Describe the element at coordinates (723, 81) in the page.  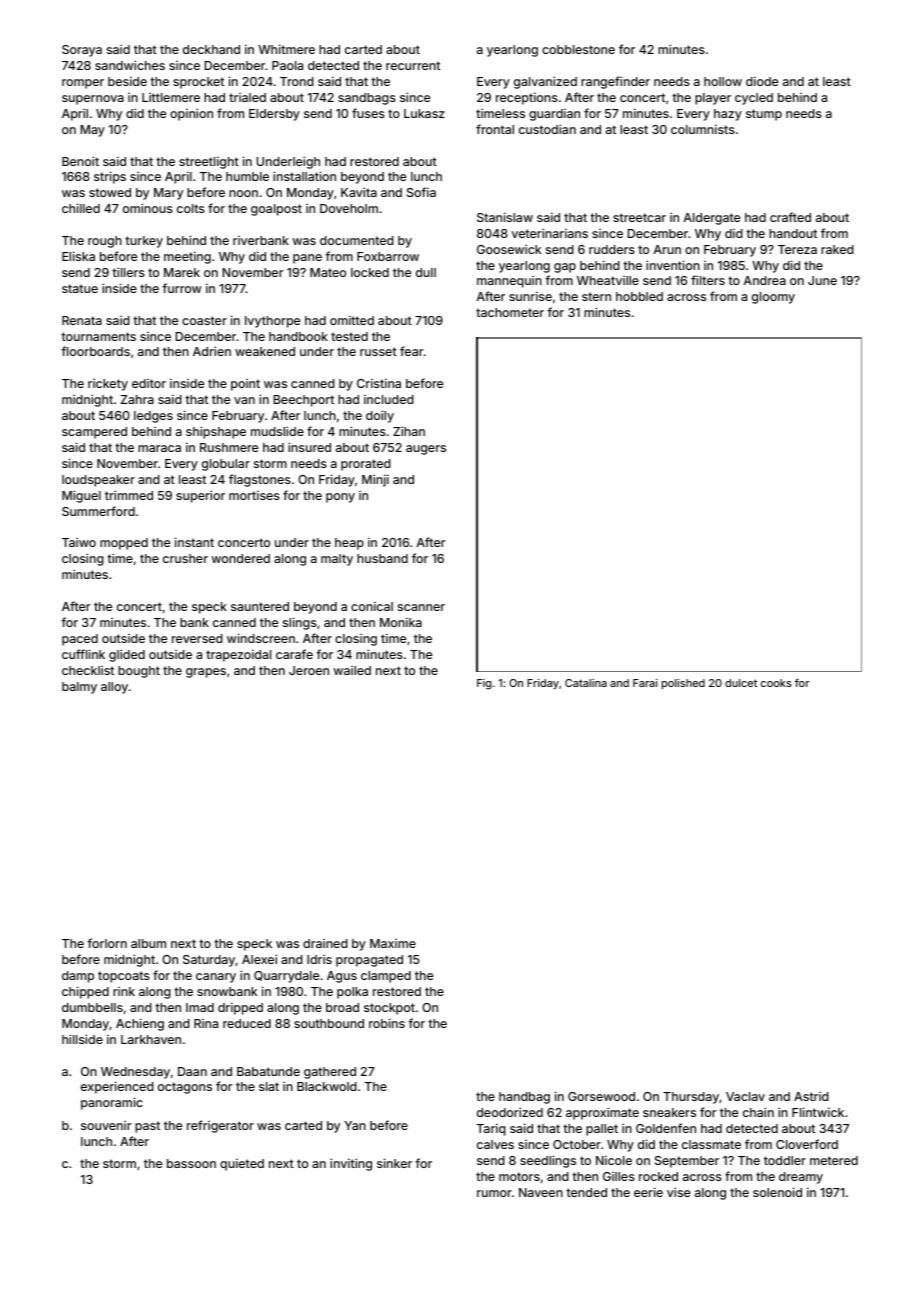
I see `hollow` at that location.
